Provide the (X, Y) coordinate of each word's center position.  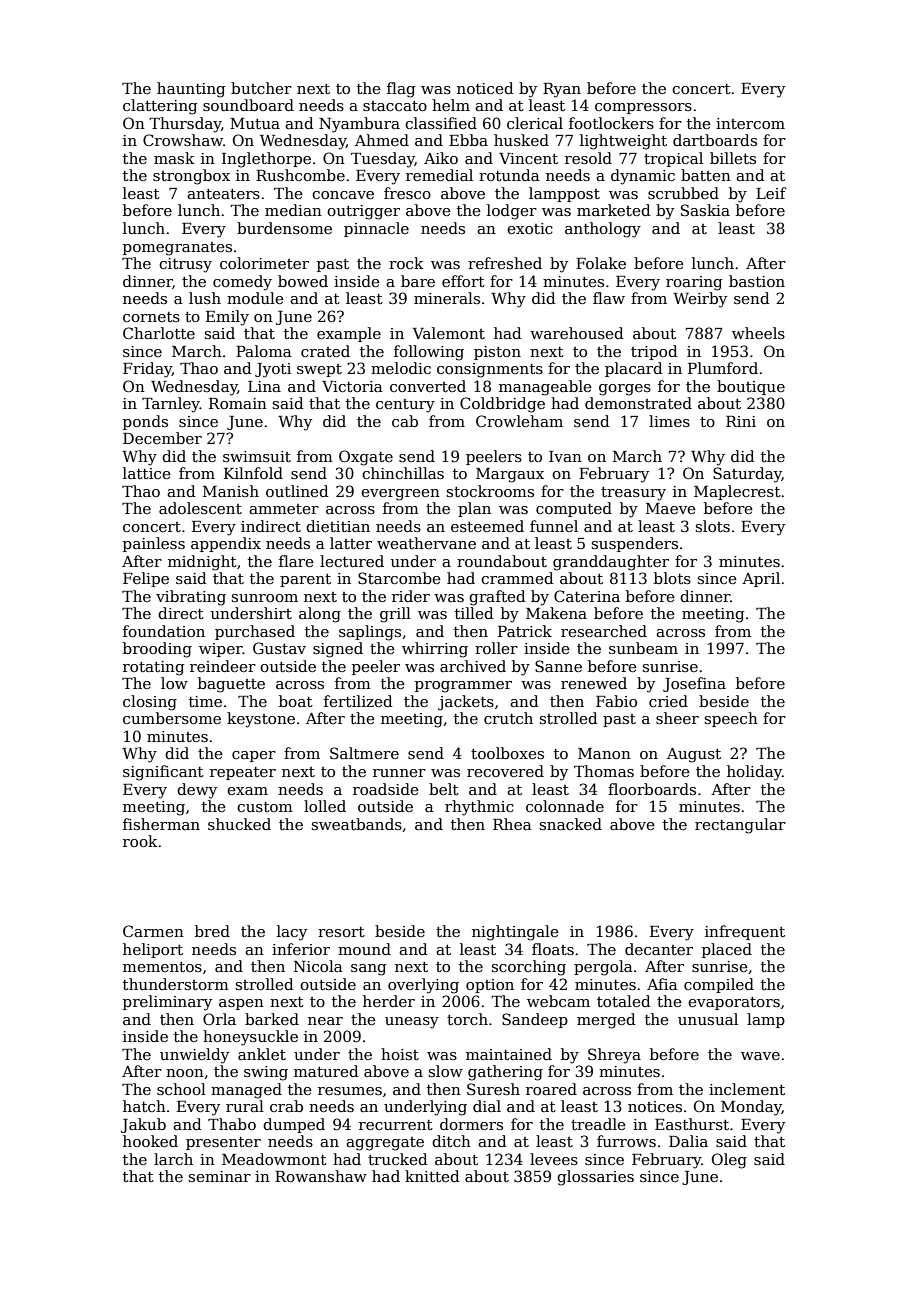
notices (655, 1106)
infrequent (745, 932)
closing (150, 703)
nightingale (515, 933)
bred (212, 931)
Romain (238, 403)
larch (173, 1159)
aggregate (385, 1144)
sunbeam (643, 648)
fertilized (358, 701)
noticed (485, 88)
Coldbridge (502, 405)
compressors (643, 108)
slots (713, 526)
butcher (261, 88)
